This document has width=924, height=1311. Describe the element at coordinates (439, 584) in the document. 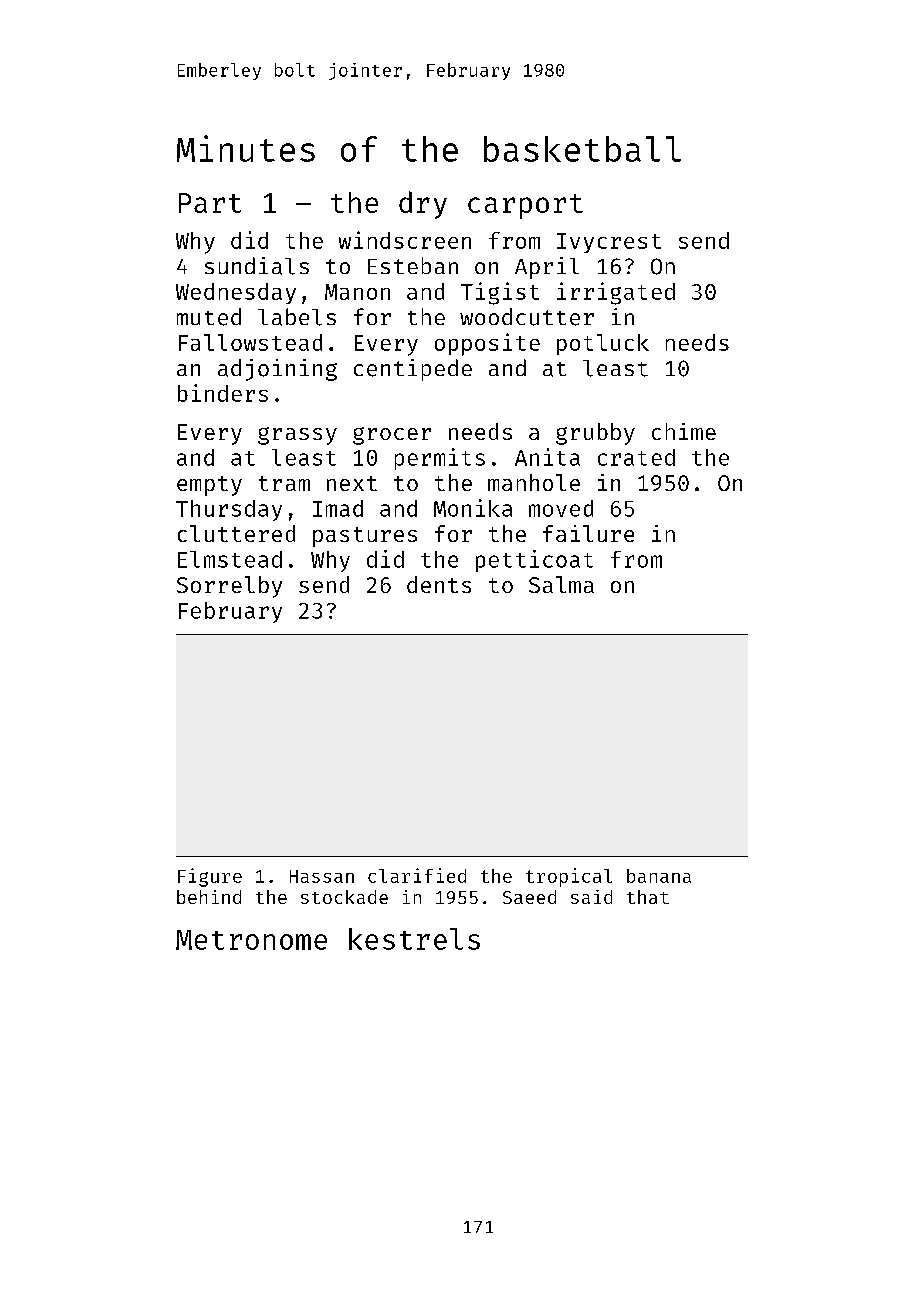

I see `dents` at that location.
